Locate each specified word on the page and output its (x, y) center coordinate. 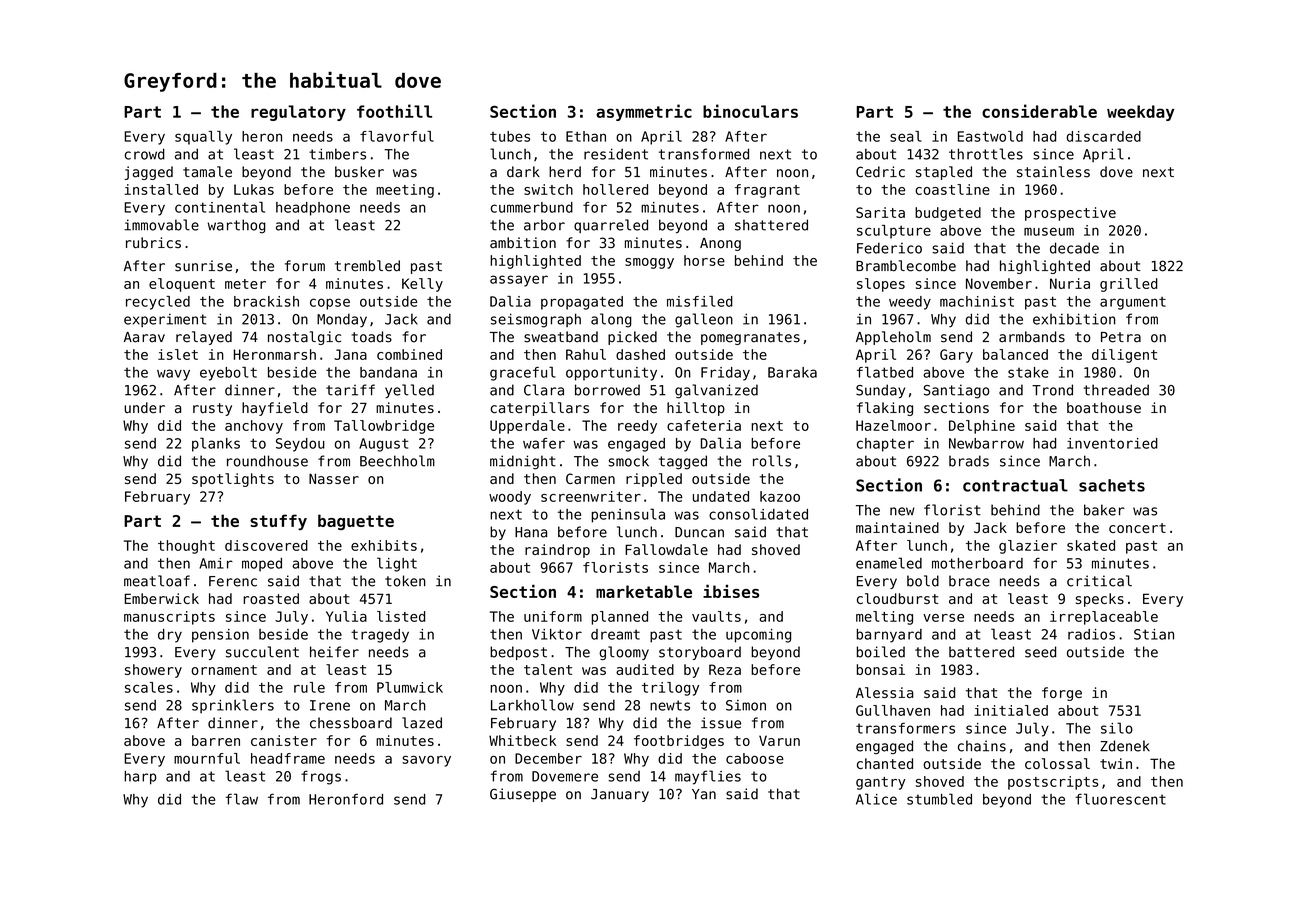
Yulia (346, 616)
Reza (725, 669)
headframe (288, 758)
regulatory (298, 113)
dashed (640, 354)
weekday (1141, 113)
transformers (905, 728)
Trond (1052, 390)
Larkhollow (532, 705)
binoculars (750, 111)
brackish (266, 301)
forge (1062, 694)
